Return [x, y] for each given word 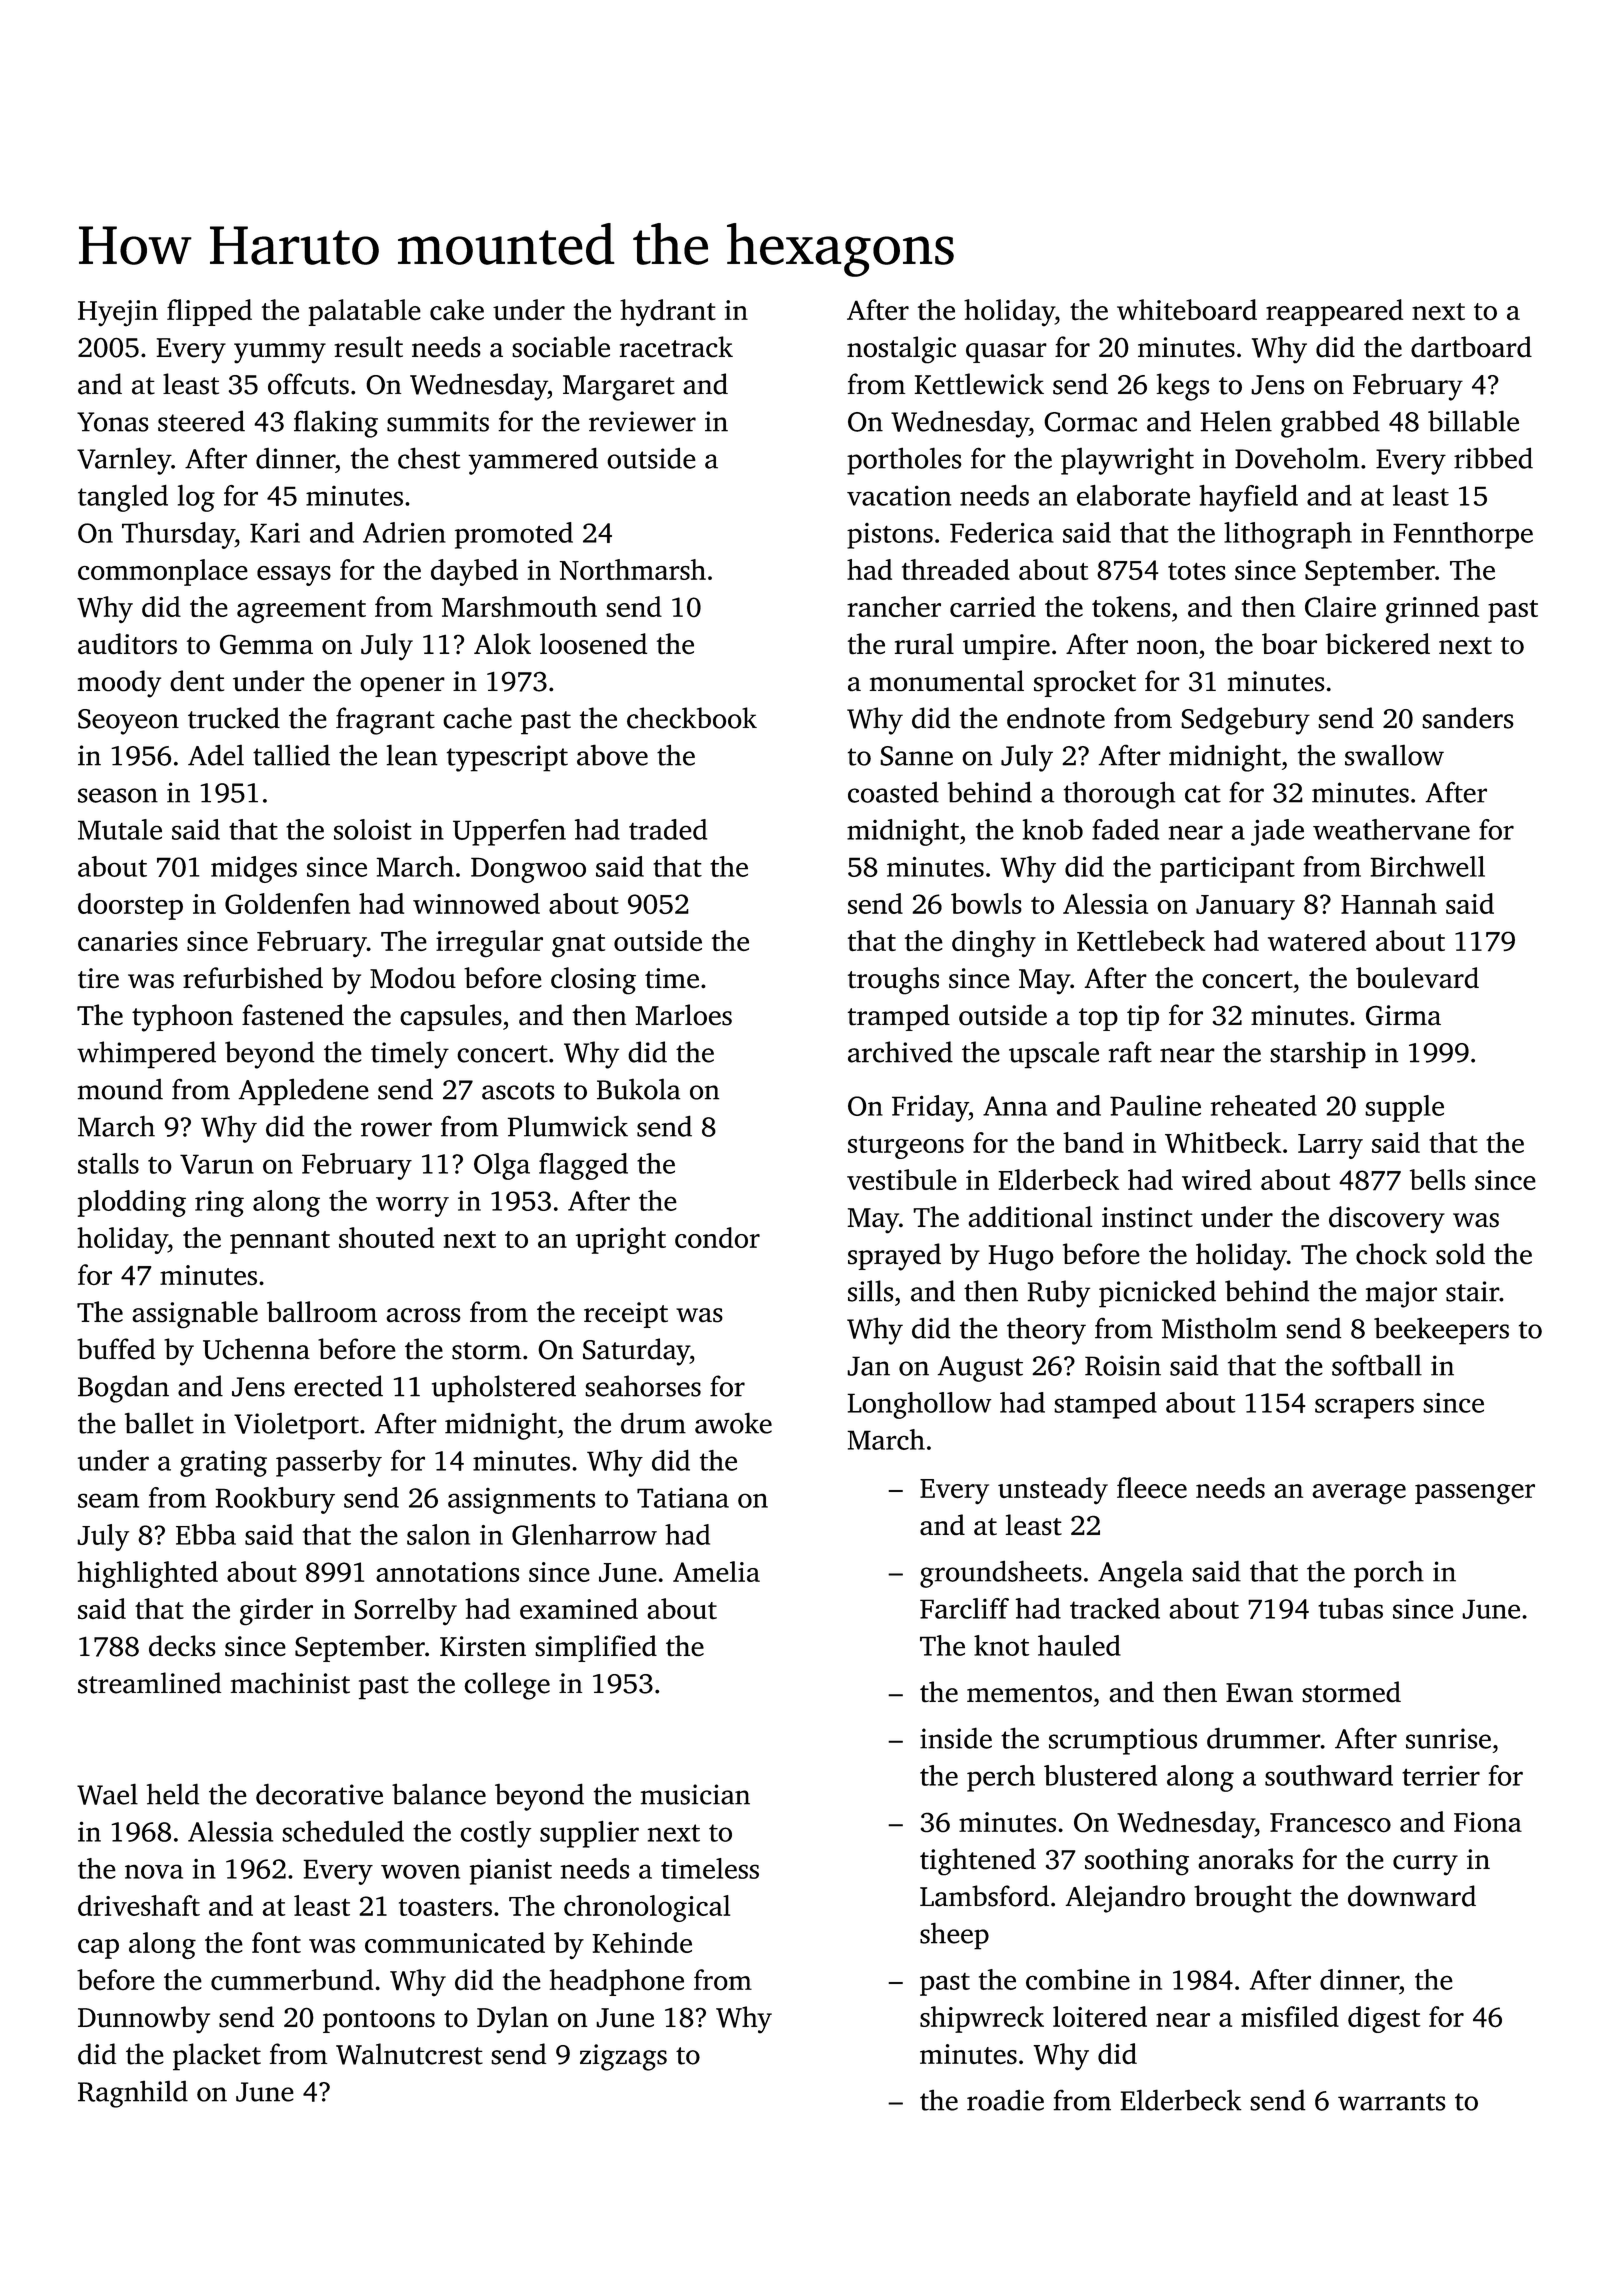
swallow [1394, 755]
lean [412, 755]
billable [1473, 421]
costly [495, 1834]
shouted [386, 1237]
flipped [209, 312]
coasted [893, 792]
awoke [733, 1423]
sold [1460, 1254]
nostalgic [901, 350]
